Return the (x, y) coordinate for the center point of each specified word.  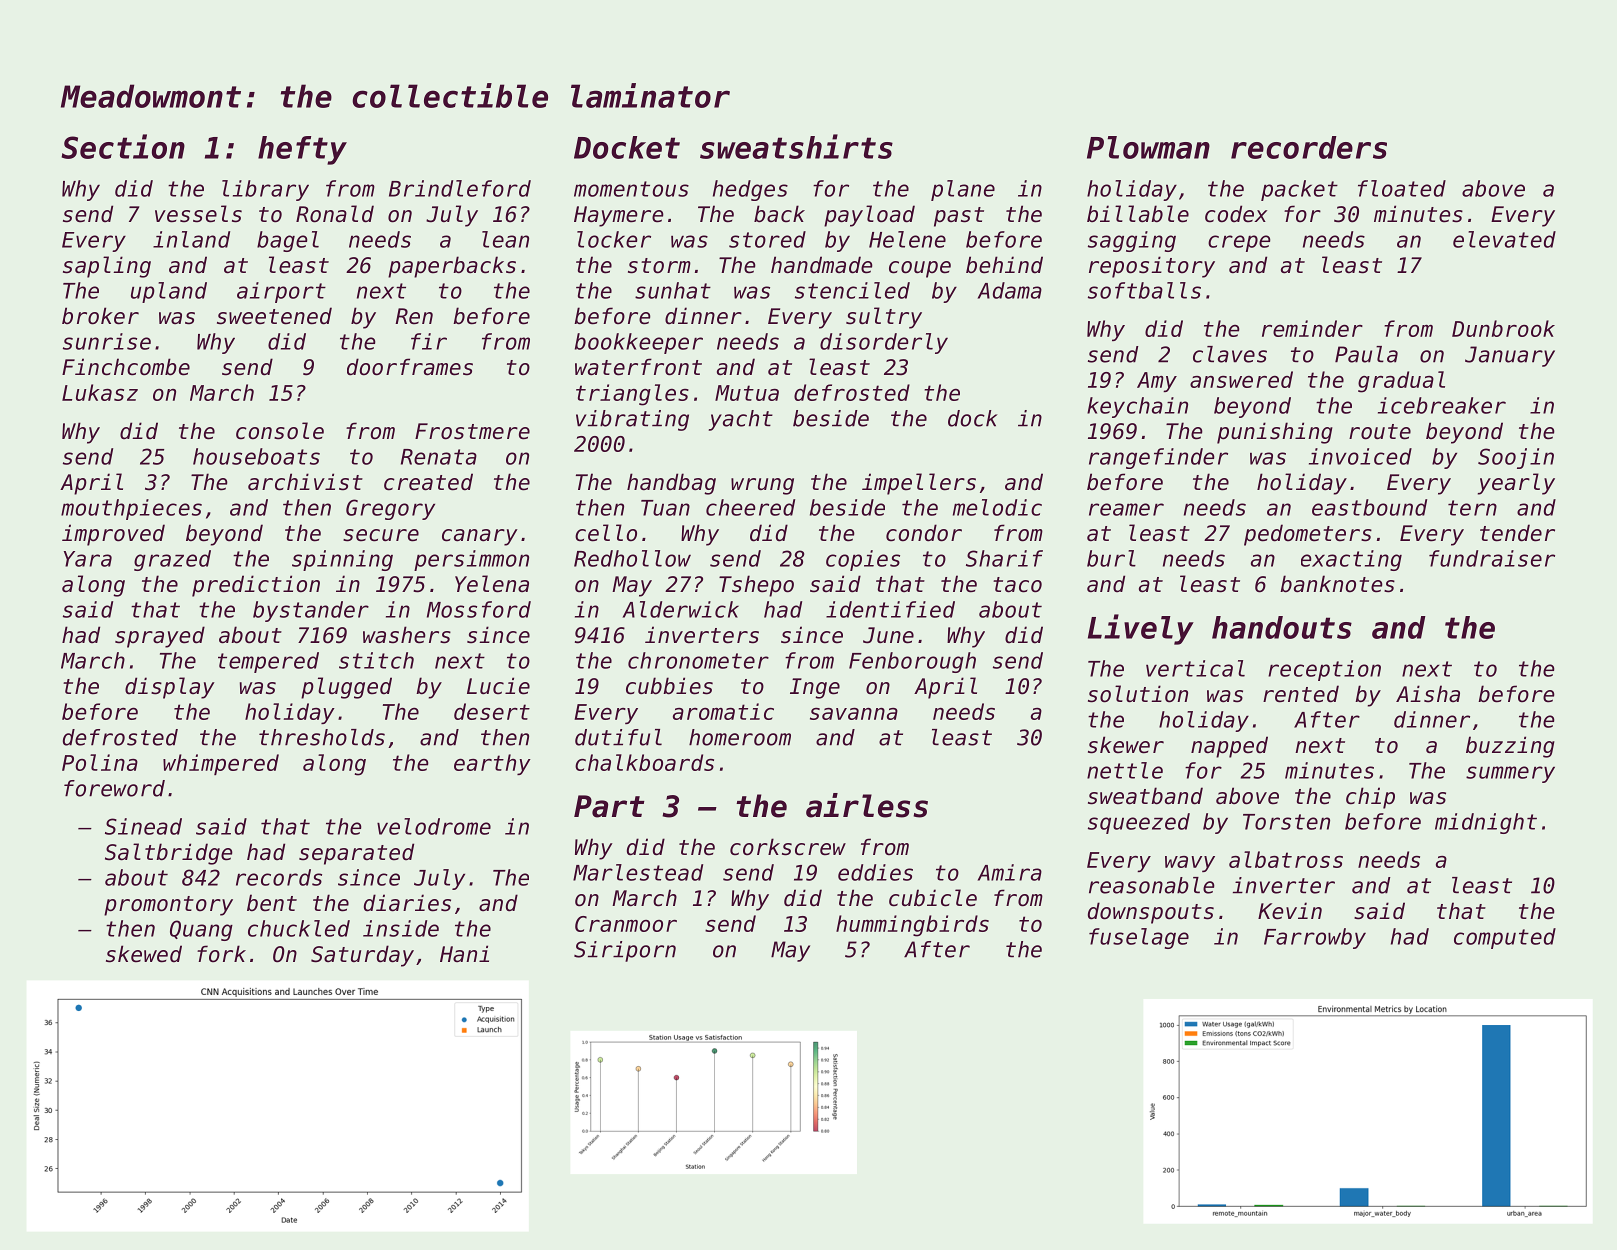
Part (609, 806)
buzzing (1510, 747)
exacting (1351, 560)
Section (123, 146)
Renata (439, 457)
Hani (464, 953)
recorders (1309, 147)
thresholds (322, 737)
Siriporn (625, 951)
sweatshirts (796, 146)
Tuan (665, 508)
